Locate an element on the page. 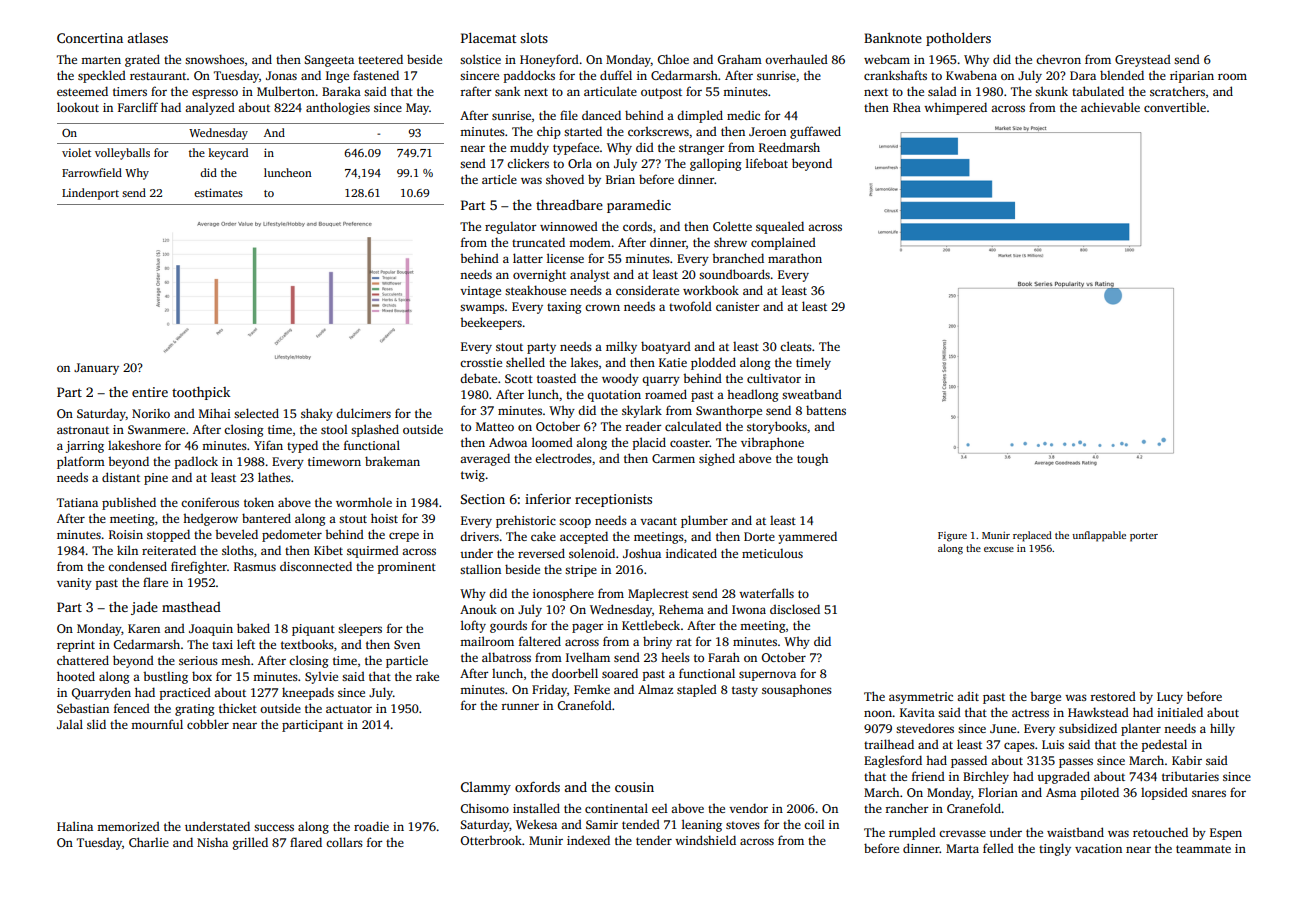 This page has height=924, width=1308. whimpered is located at coordinates (955, 108).
